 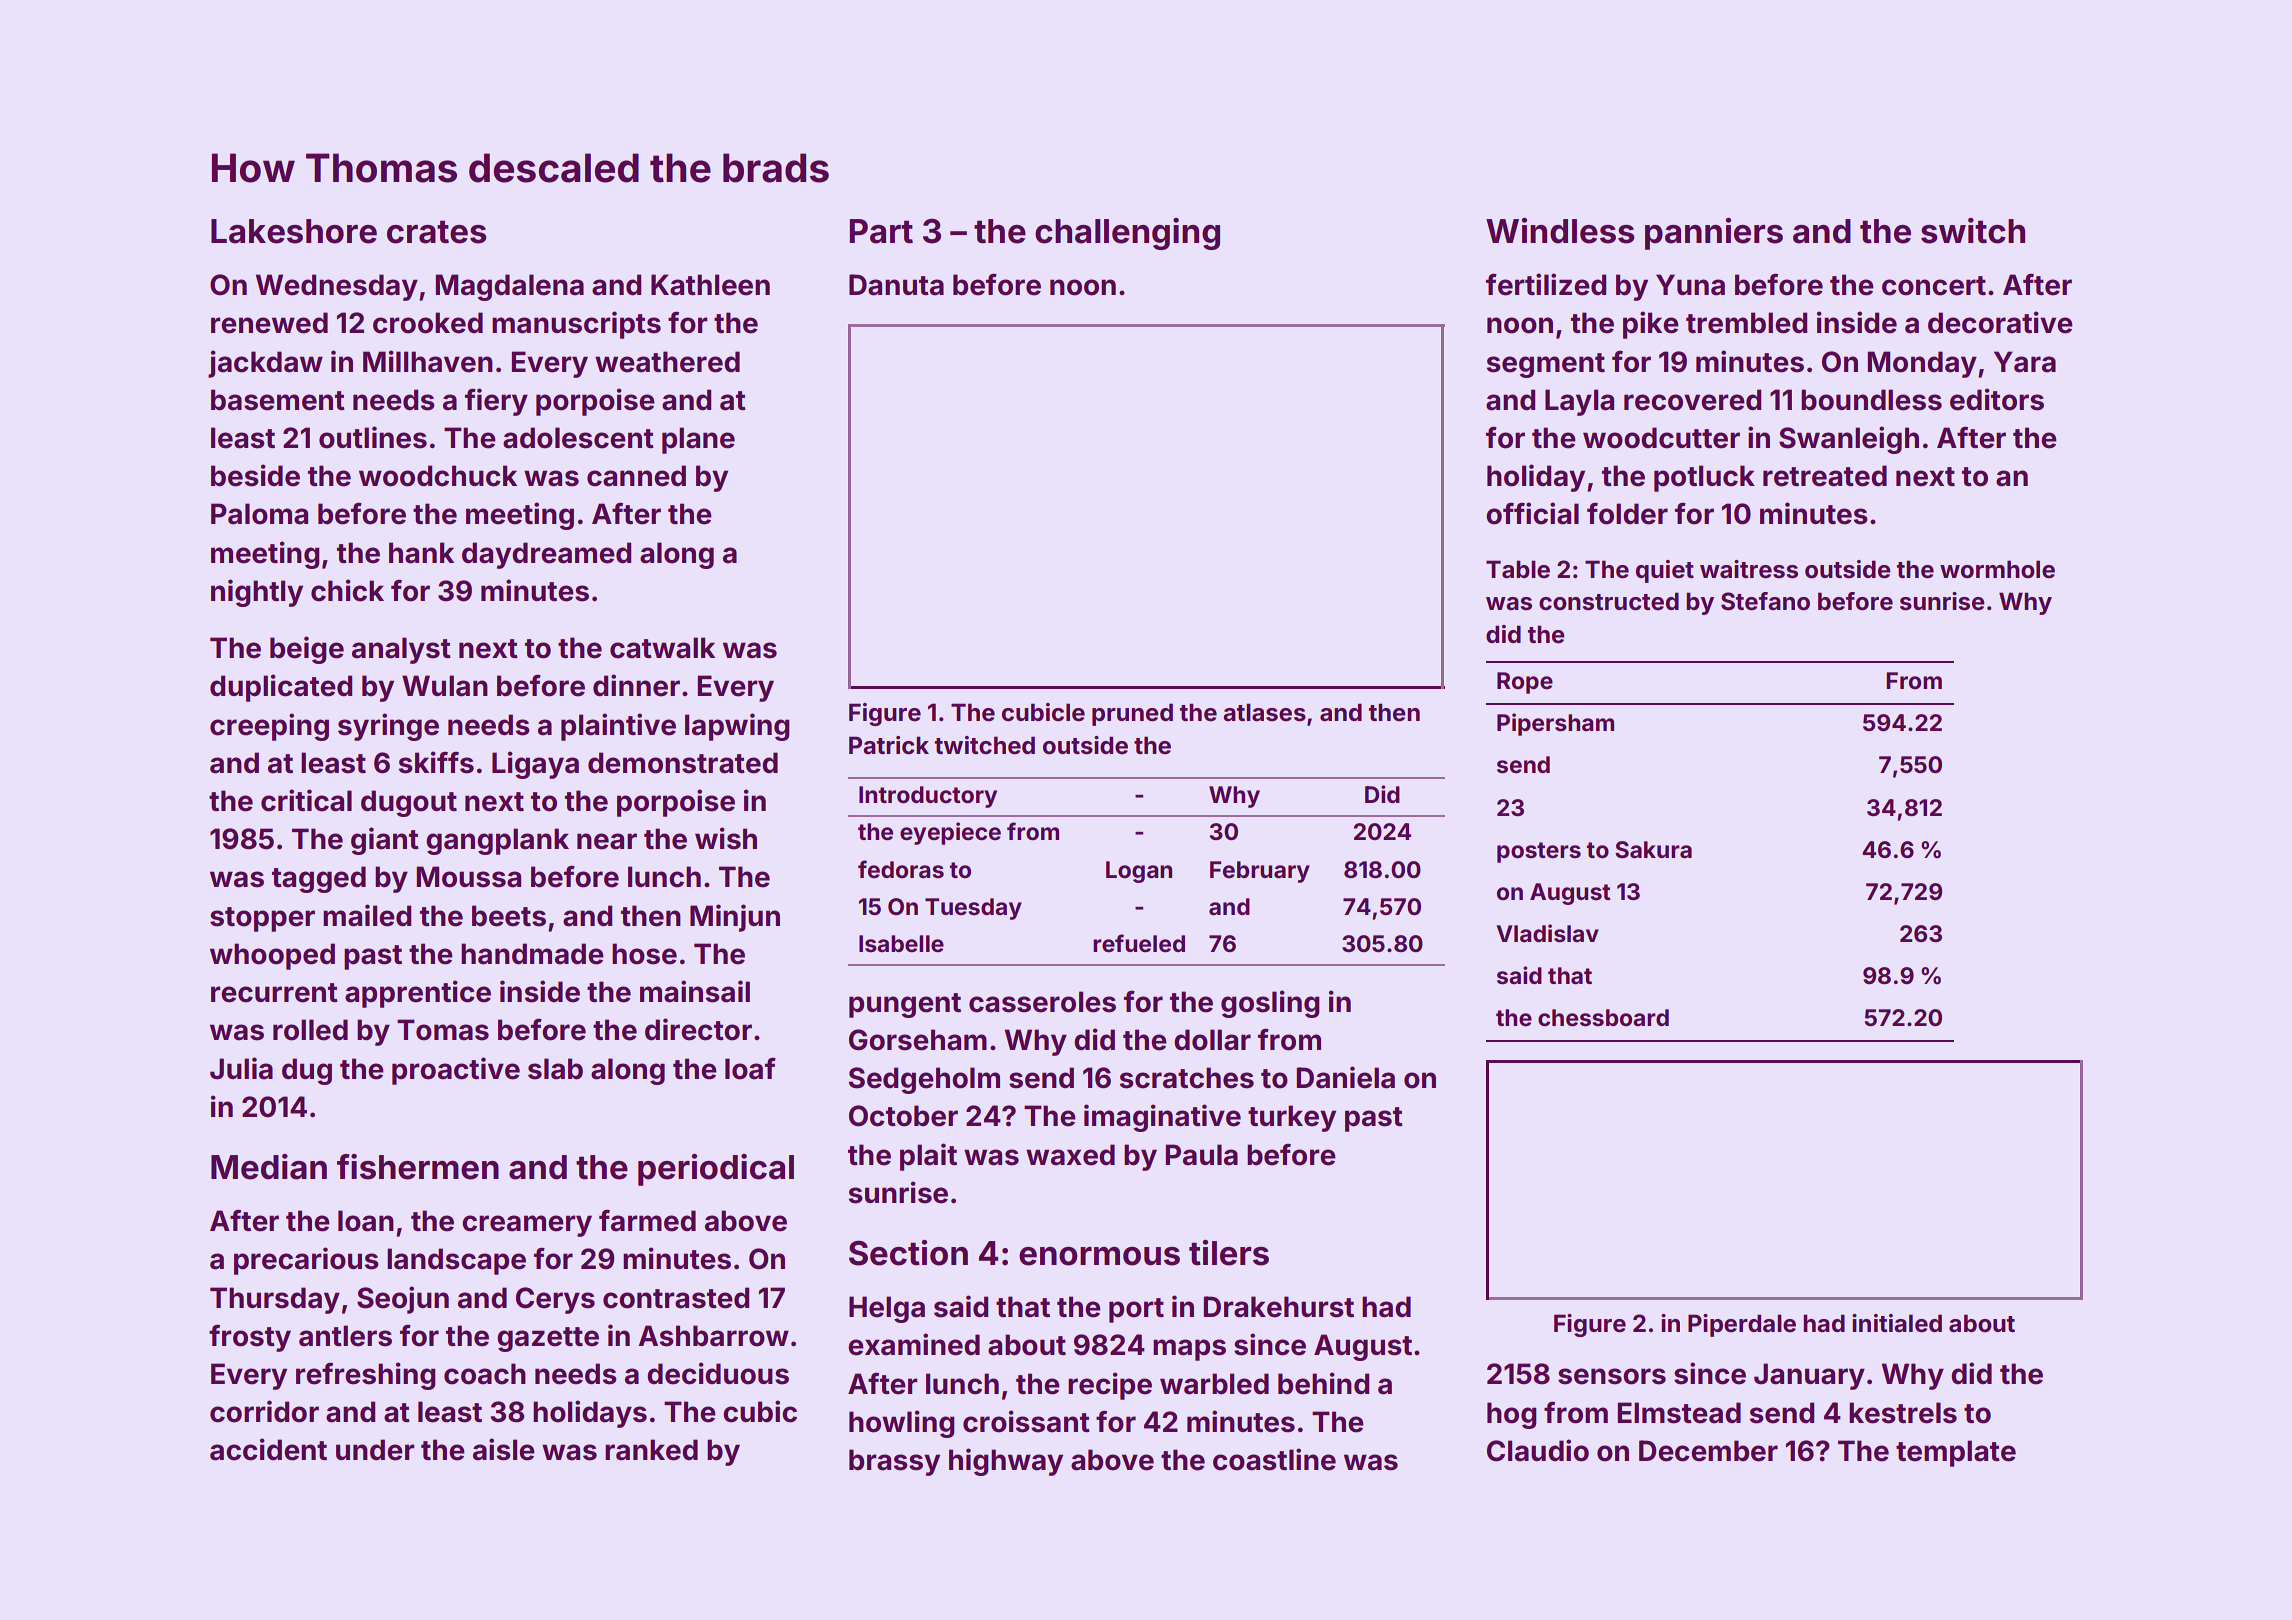 What do you see at coordinates (651, 1450) in the screenshot?
I see `ranked` at bounding box center [651, 1450].
